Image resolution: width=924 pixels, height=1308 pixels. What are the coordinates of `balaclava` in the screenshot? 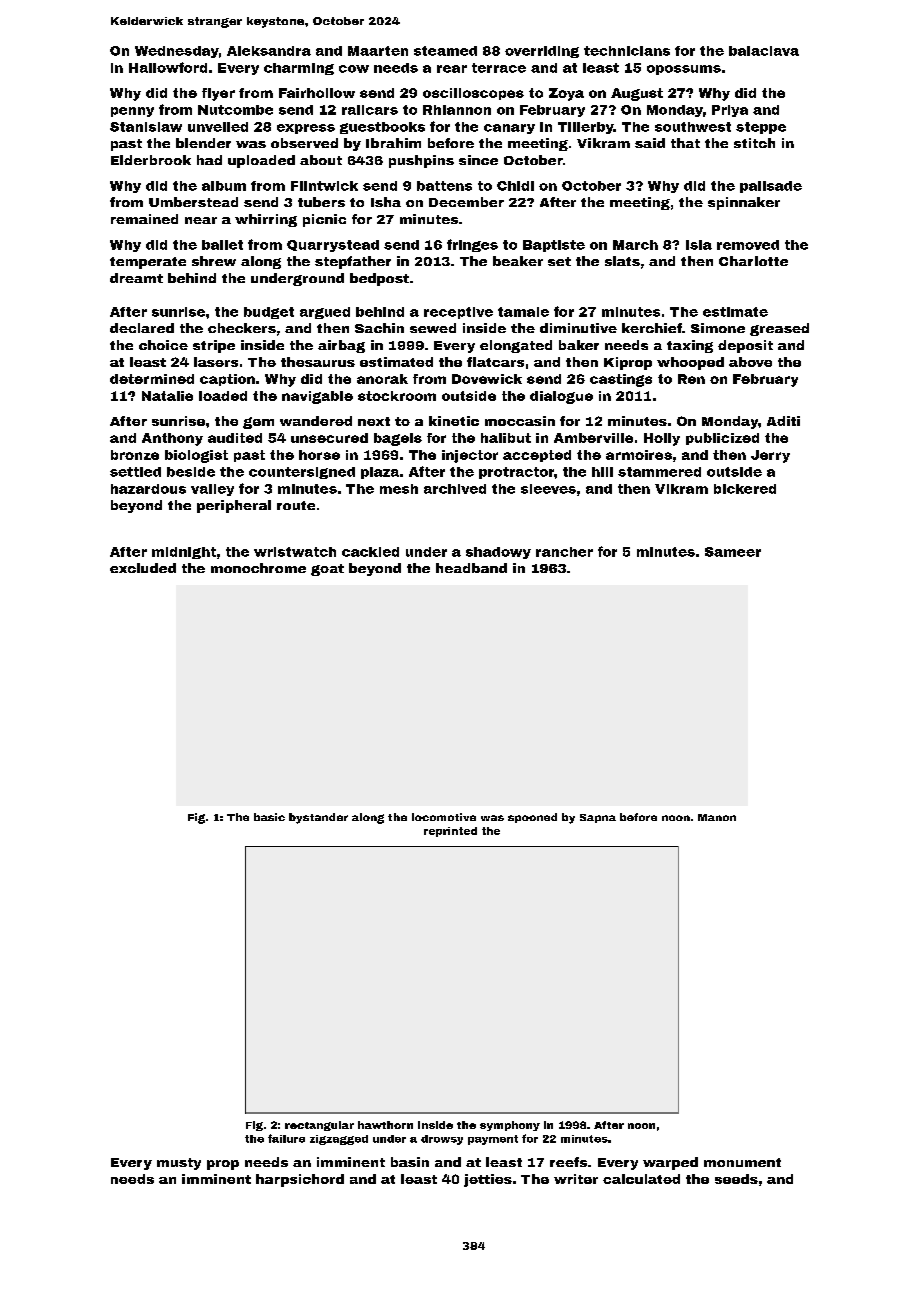 It's located at (764, 51).
